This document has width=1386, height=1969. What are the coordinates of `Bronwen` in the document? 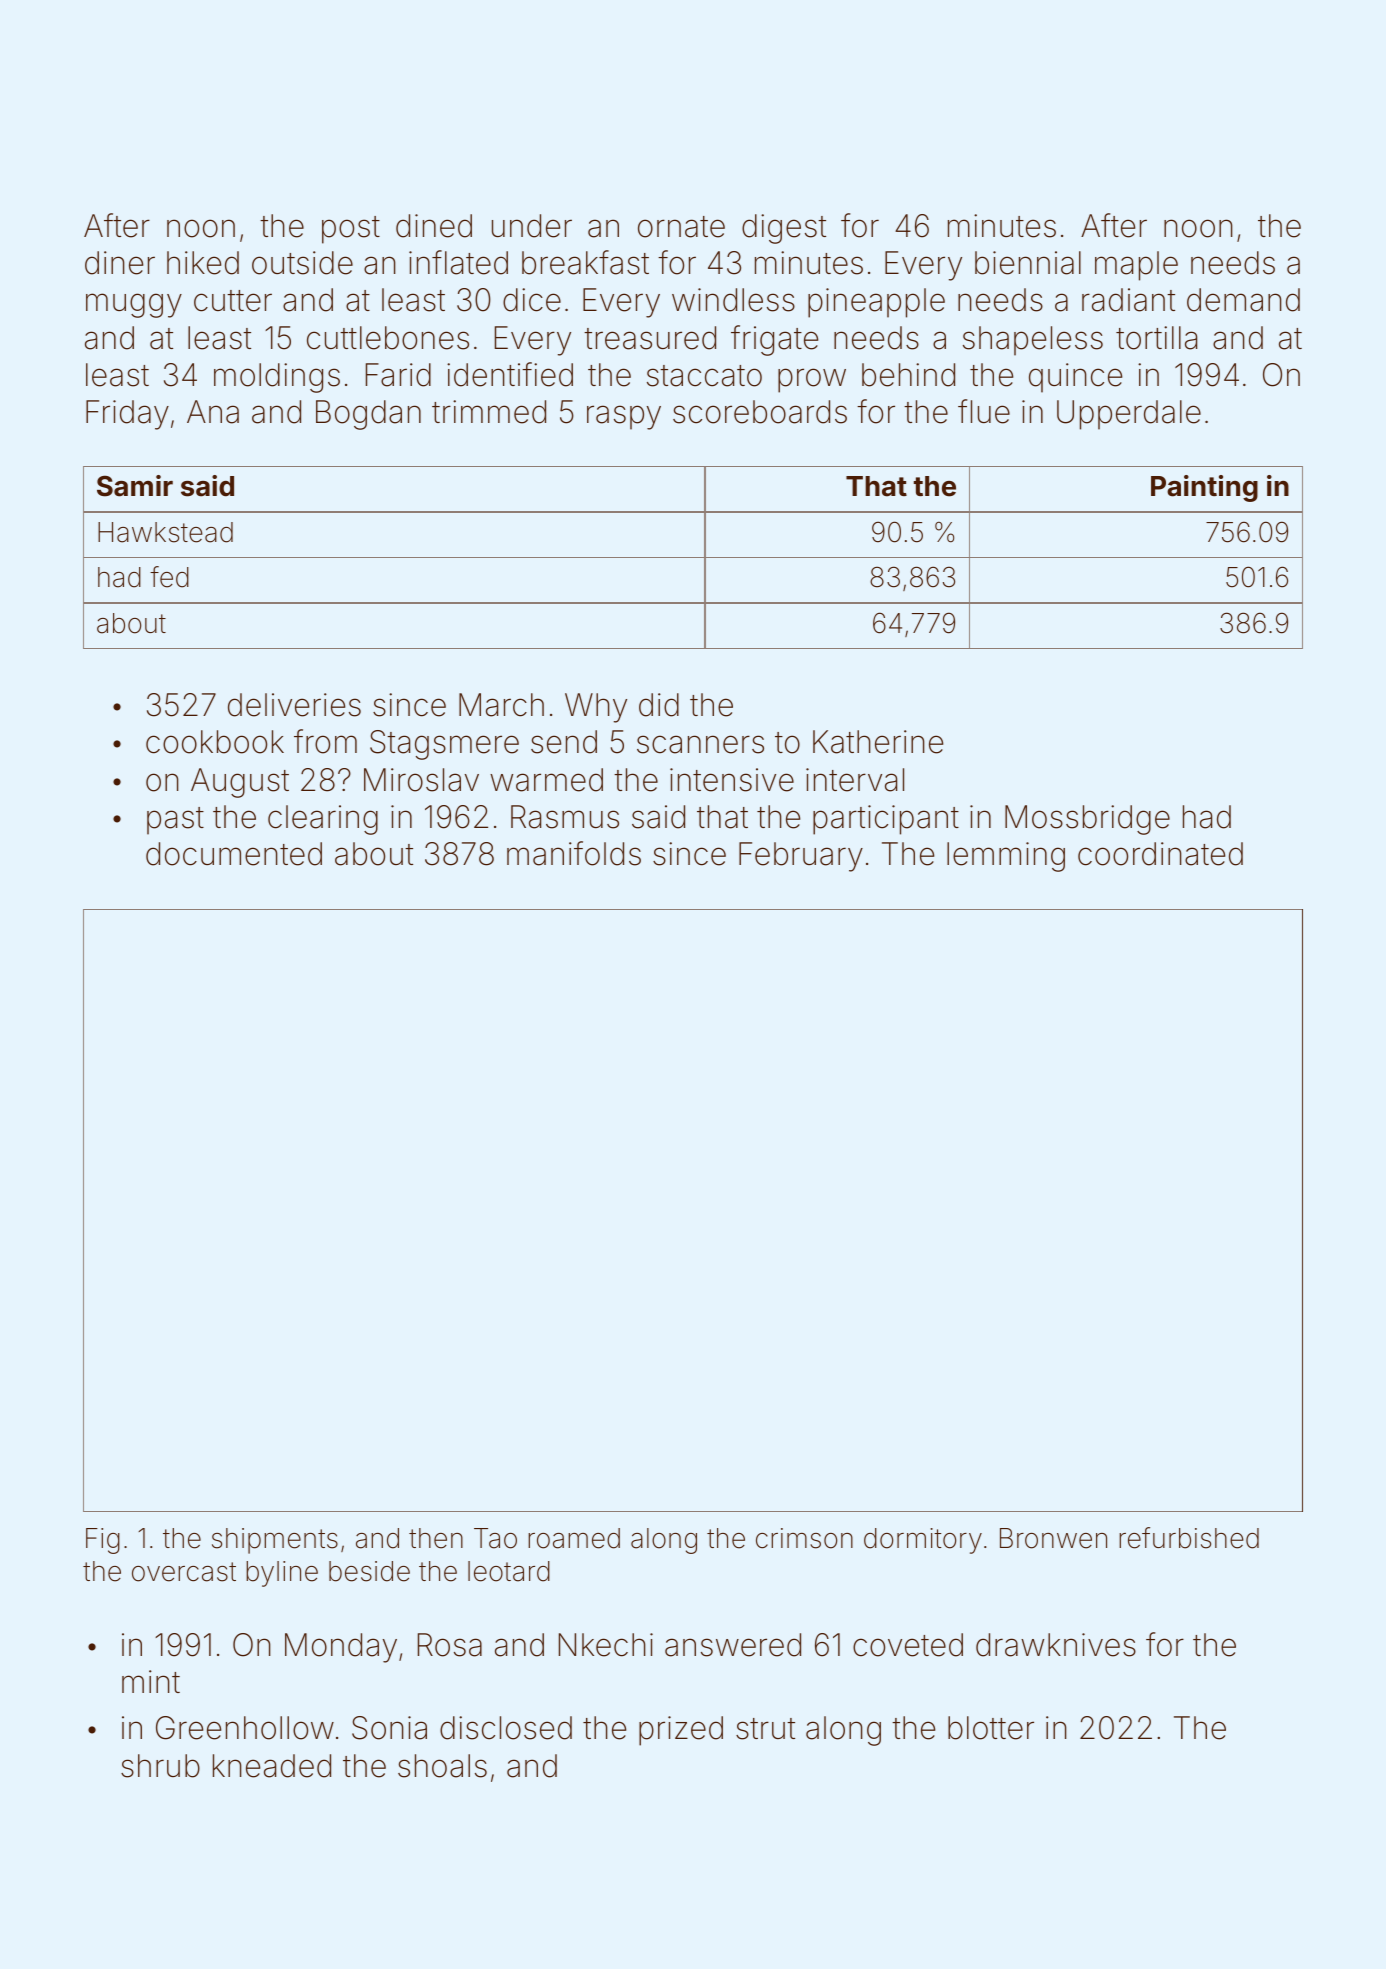 It's located at (1053, 1538).
